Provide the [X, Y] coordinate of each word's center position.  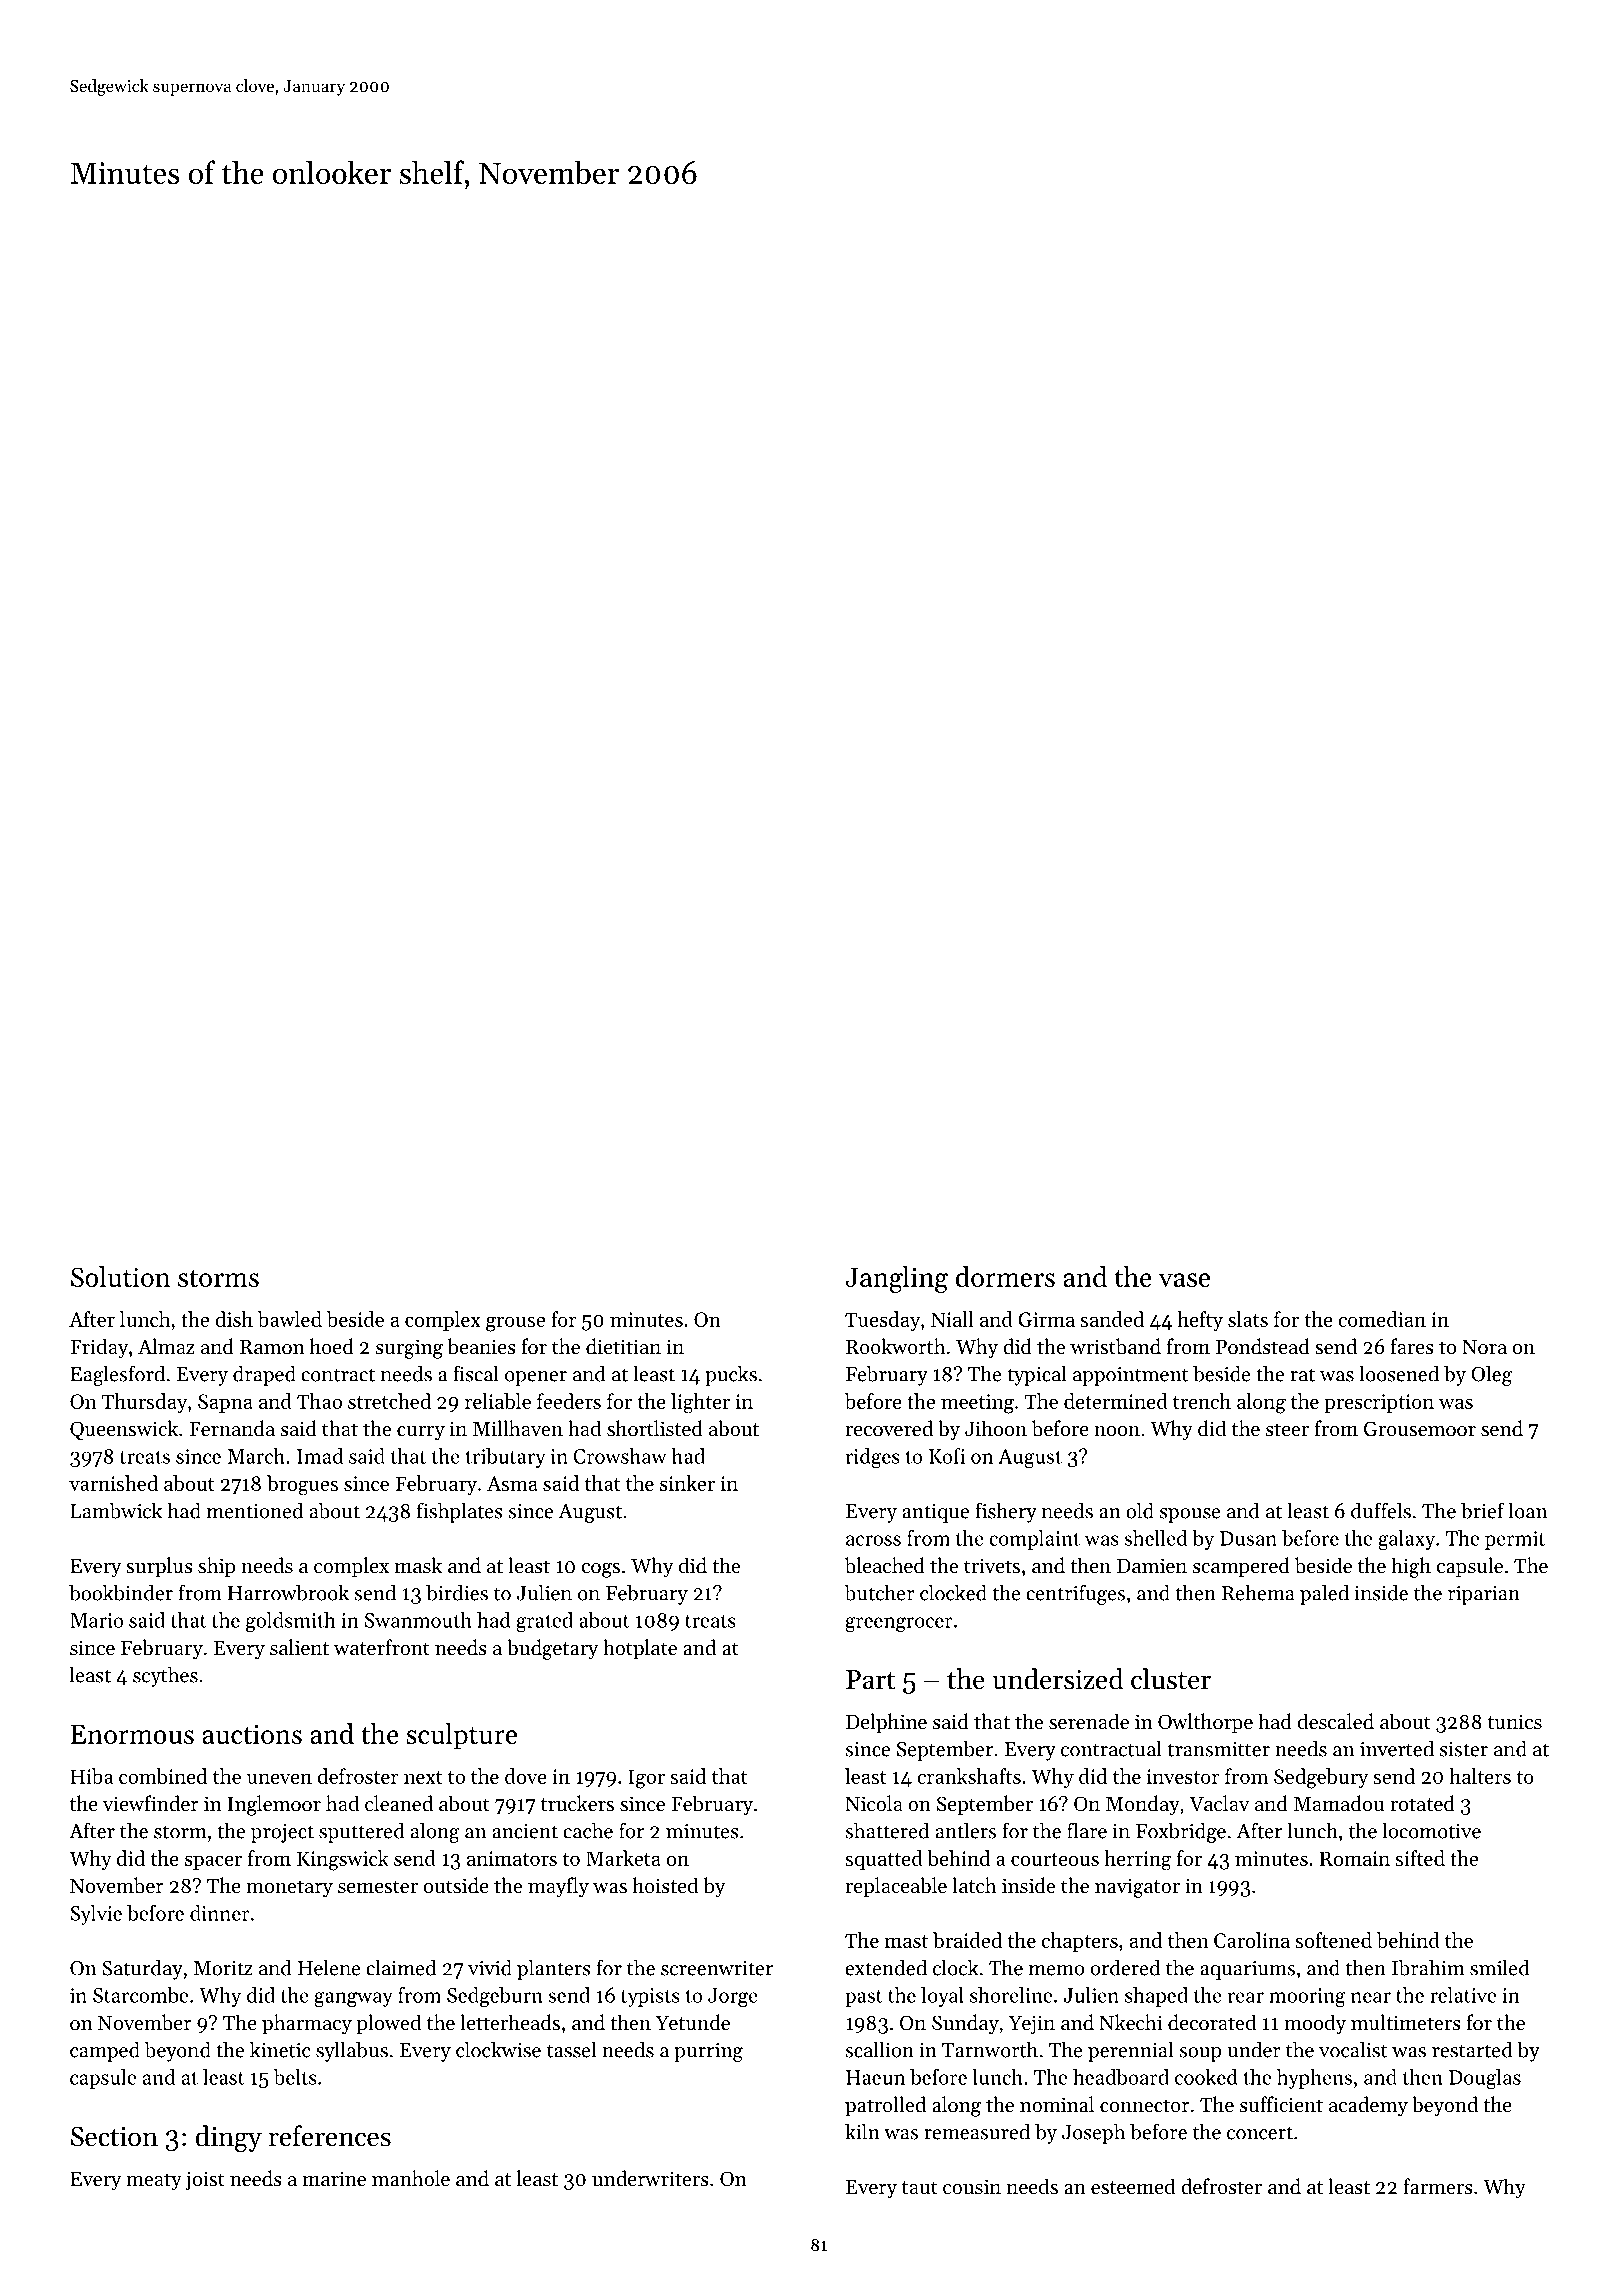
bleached [885, 1565]
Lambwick [116, 1510]
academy [1368, 2106]
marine [334, 2179]
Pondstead [1263, 1346]
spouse [1190, 1515]
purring [708, 2052]
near [1371, 1997]
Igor [646, 1779]
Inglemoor [274, 1805]
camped [105, 2051]
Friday [99, 1348]
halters [1480, 1776]
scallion [879, 2049]
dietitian [623, 1346]
